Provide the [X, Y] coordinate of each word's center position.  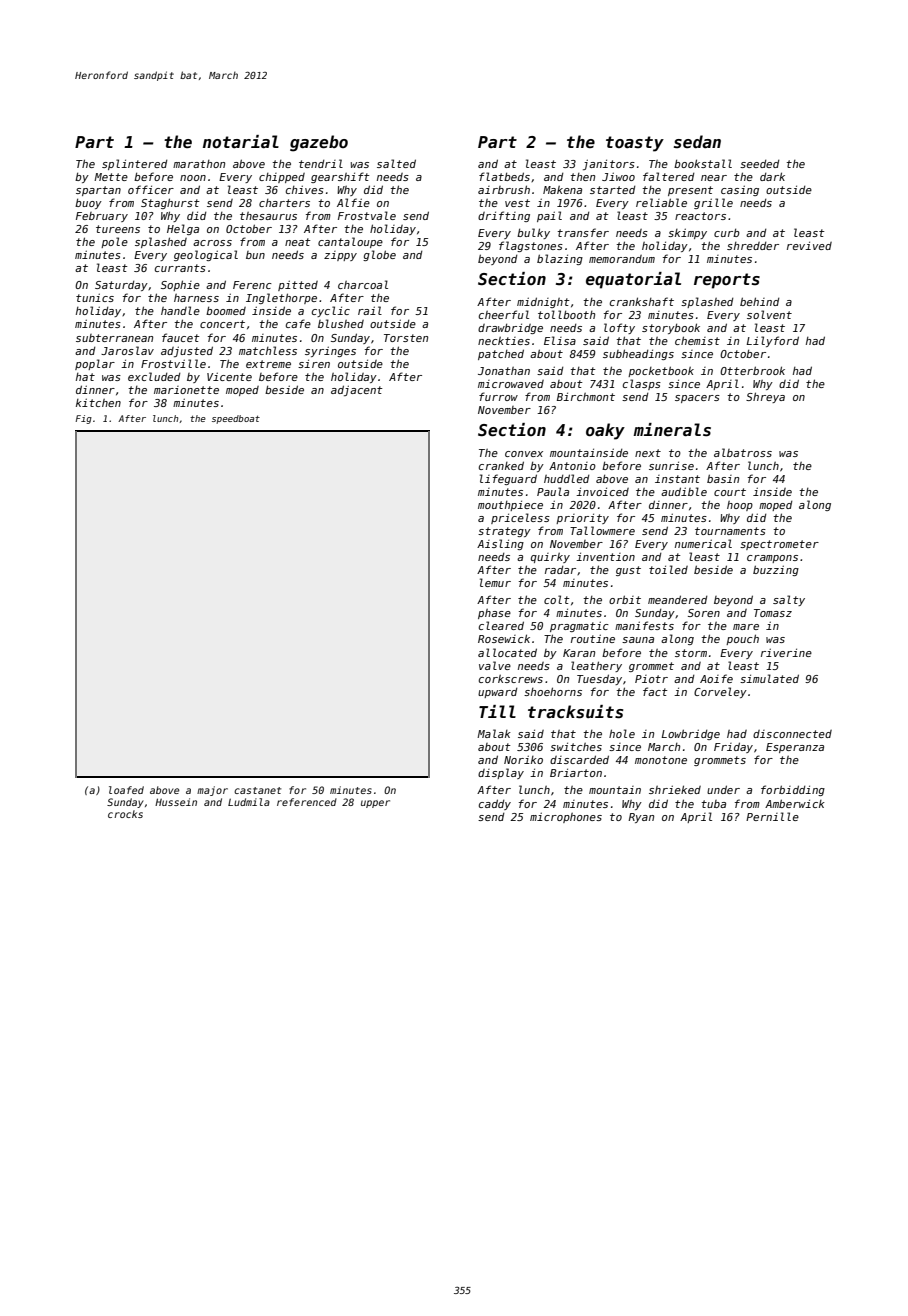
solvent [769, 314]
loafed [126, 790]
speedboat [236, 419]
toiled [668, 569]
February [102, 217]
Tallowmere [602, 530]
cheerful [504, 314]
